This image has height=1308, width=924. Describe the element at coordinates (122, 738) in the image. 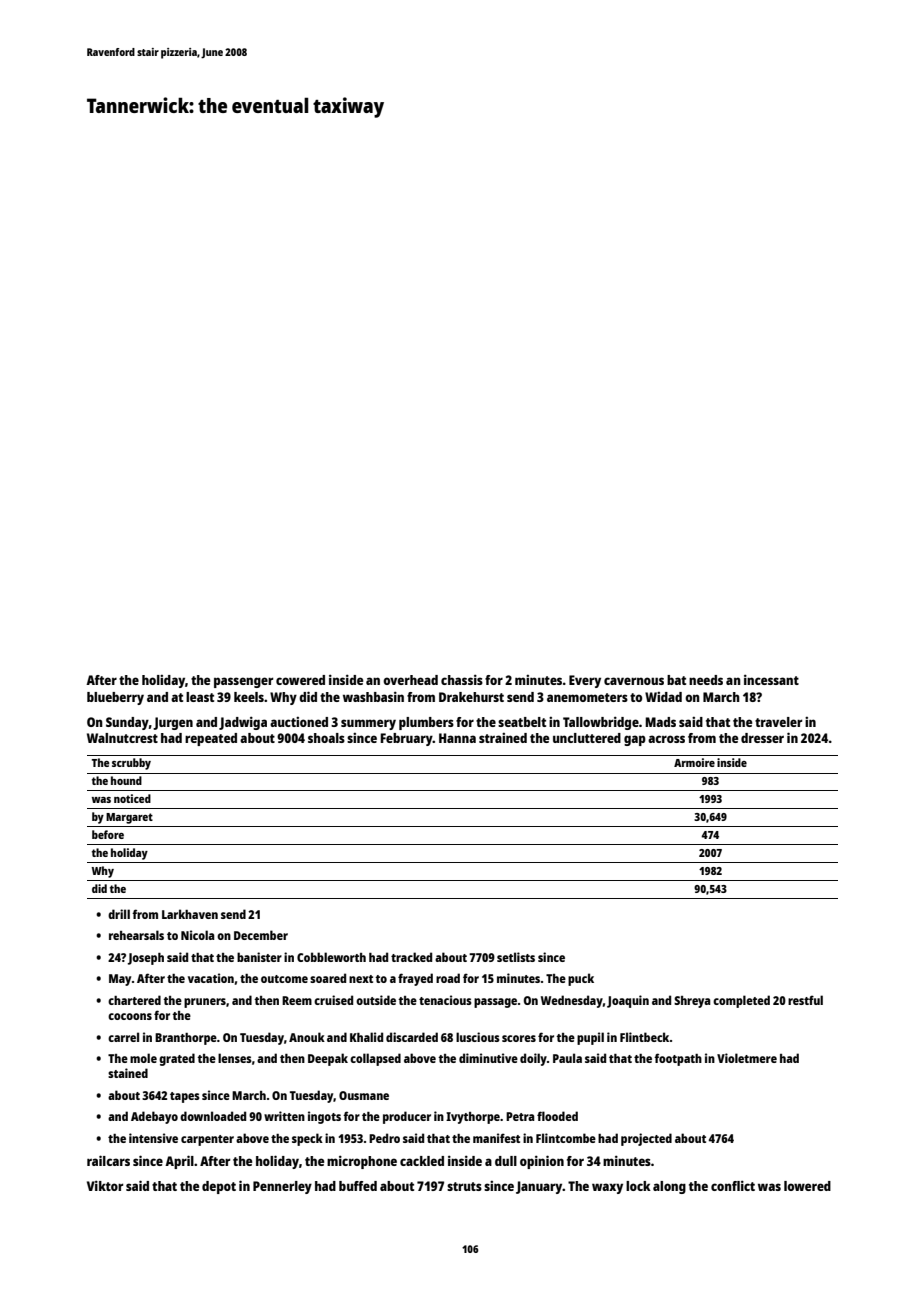

I see `Walnutcrest` at that location.
